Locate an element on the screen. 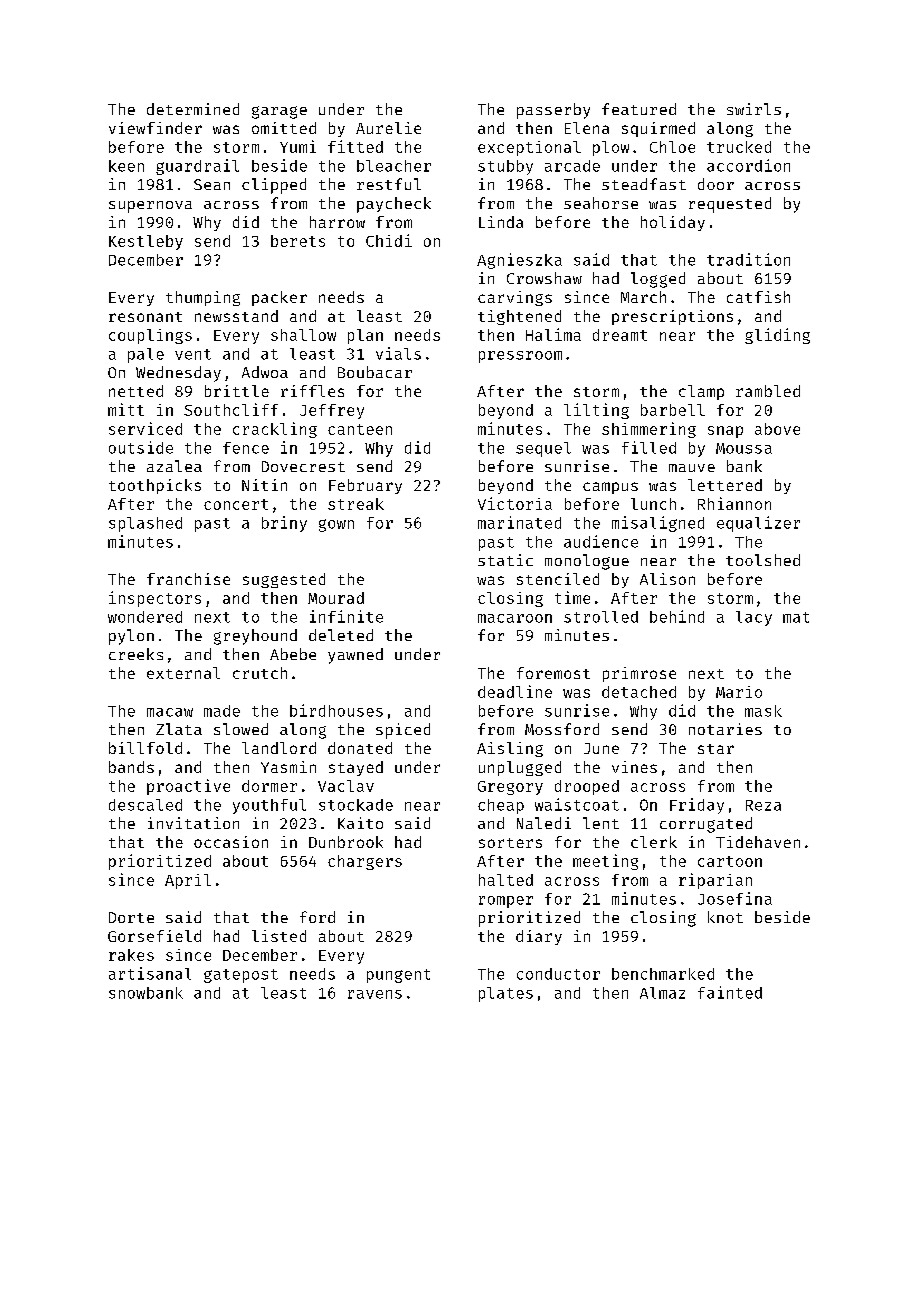  pungent is located at coordinates (398, 976).
